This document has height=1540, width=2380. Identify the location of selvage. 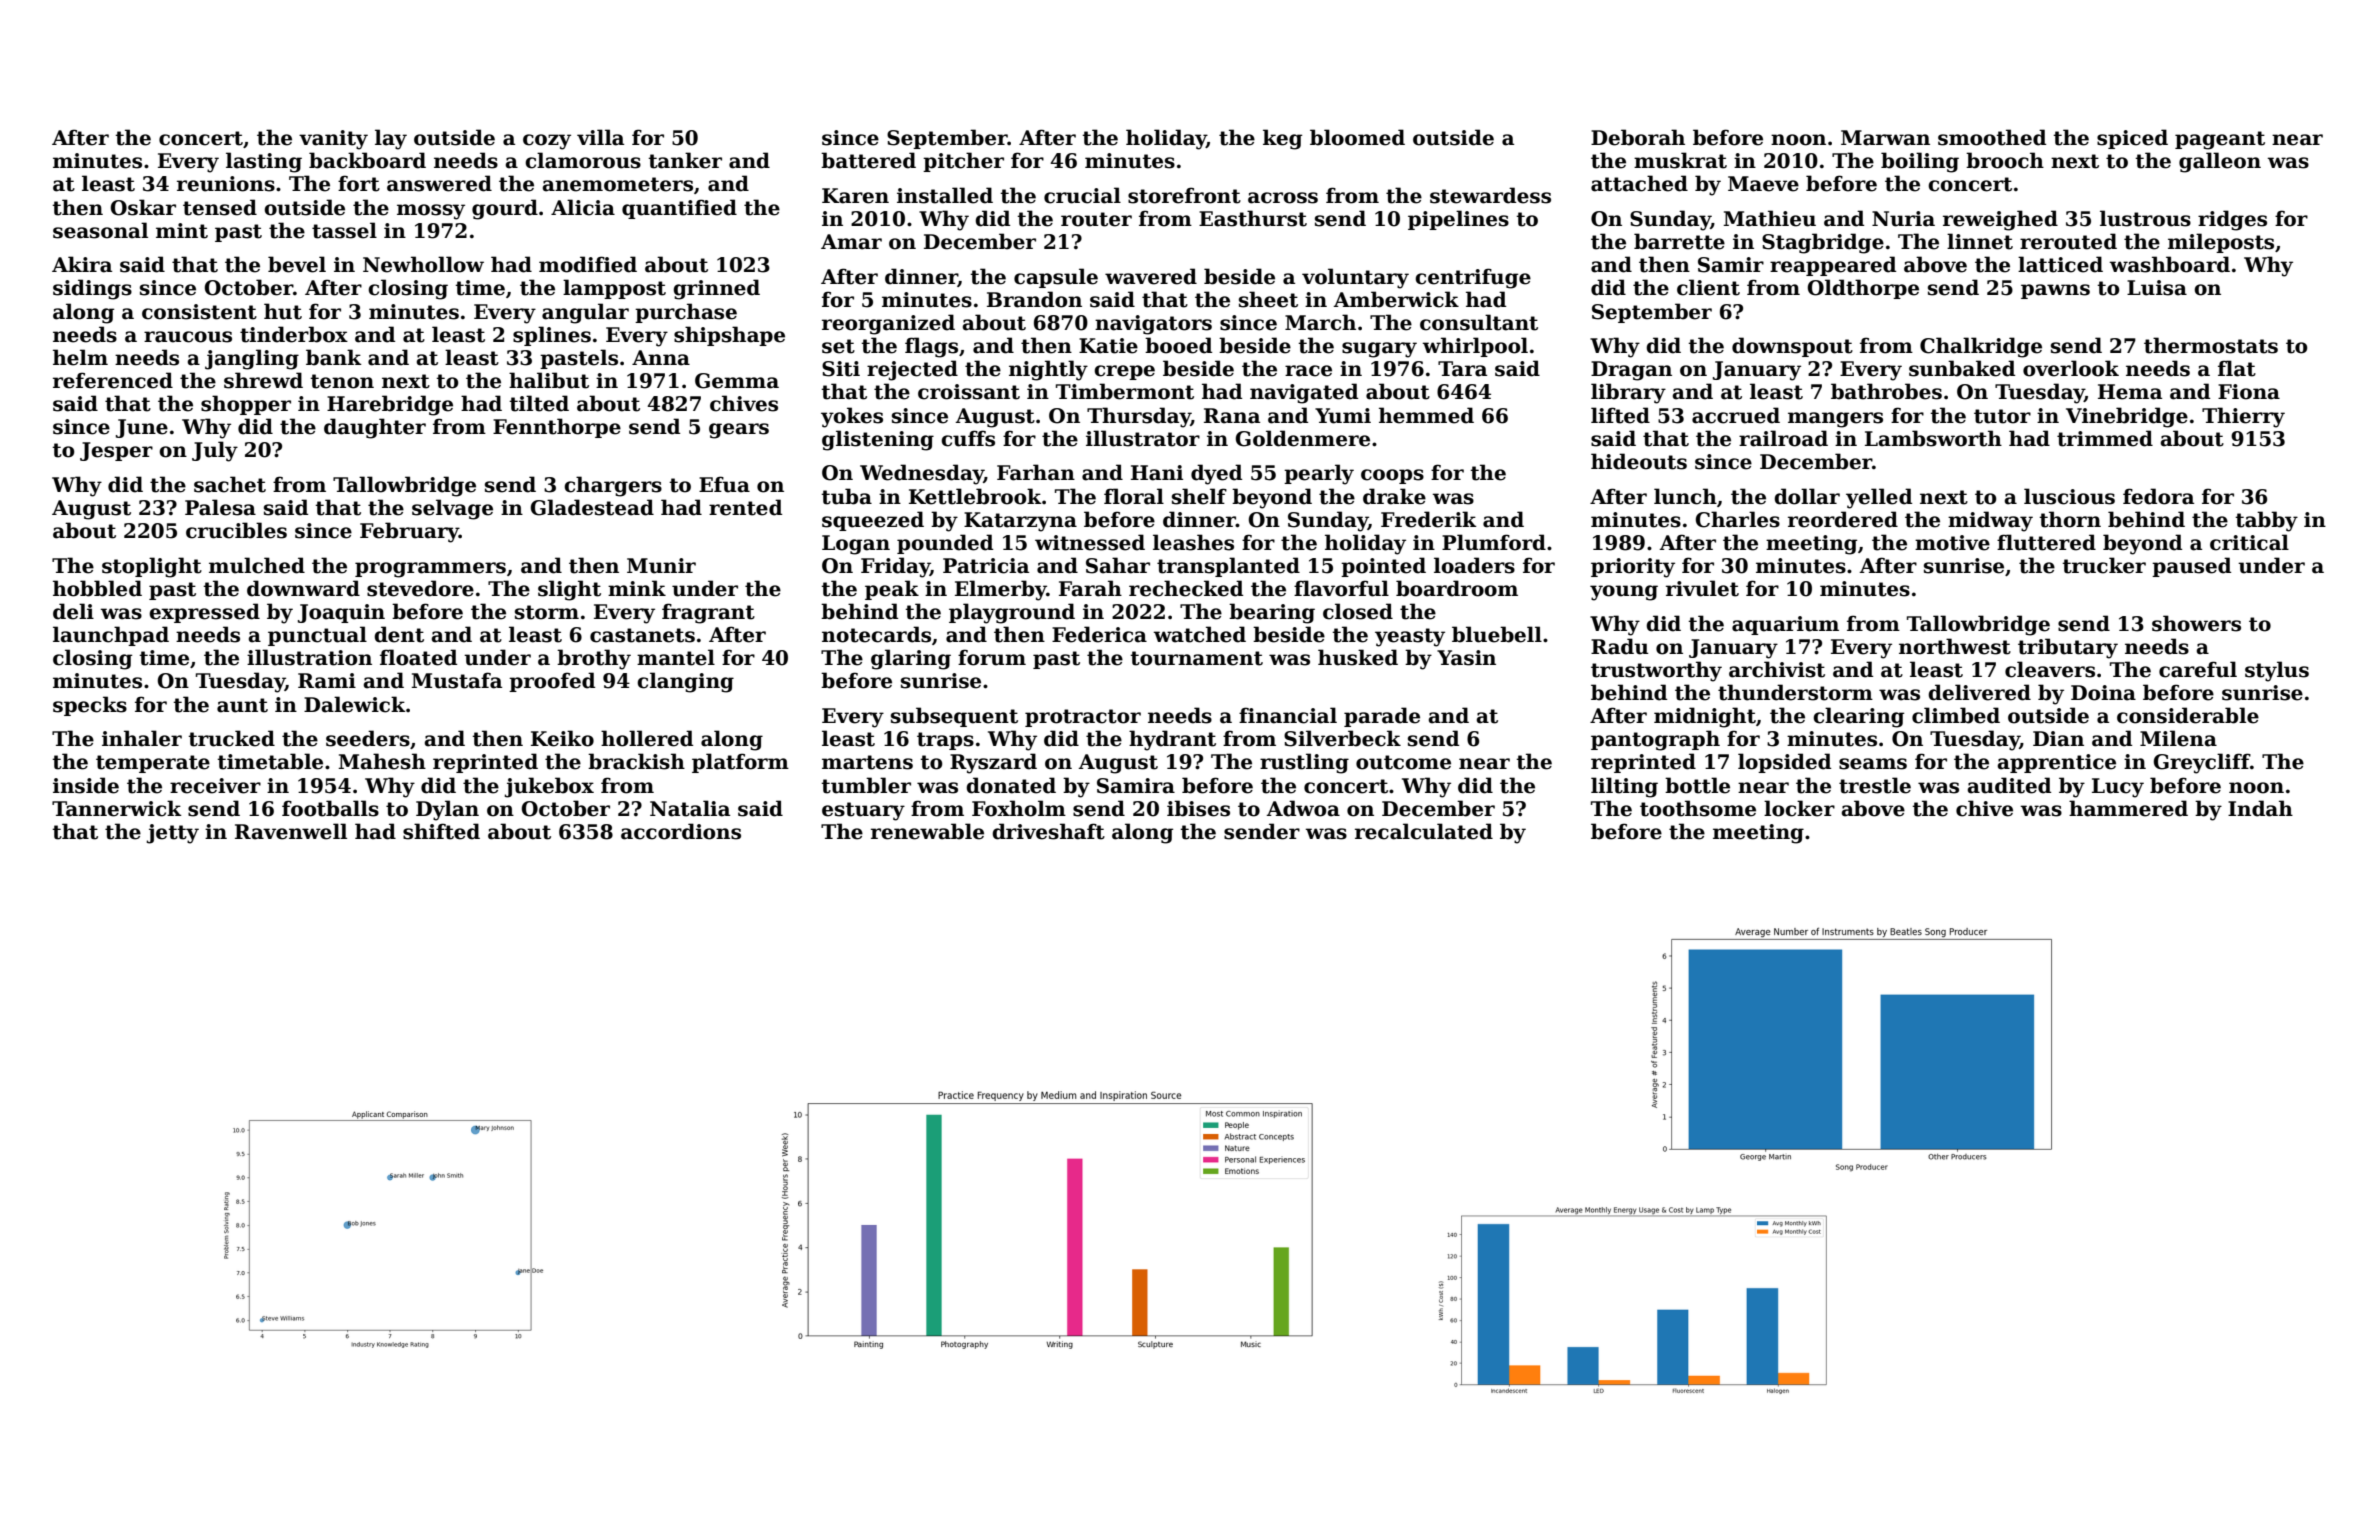
(452, 509).
